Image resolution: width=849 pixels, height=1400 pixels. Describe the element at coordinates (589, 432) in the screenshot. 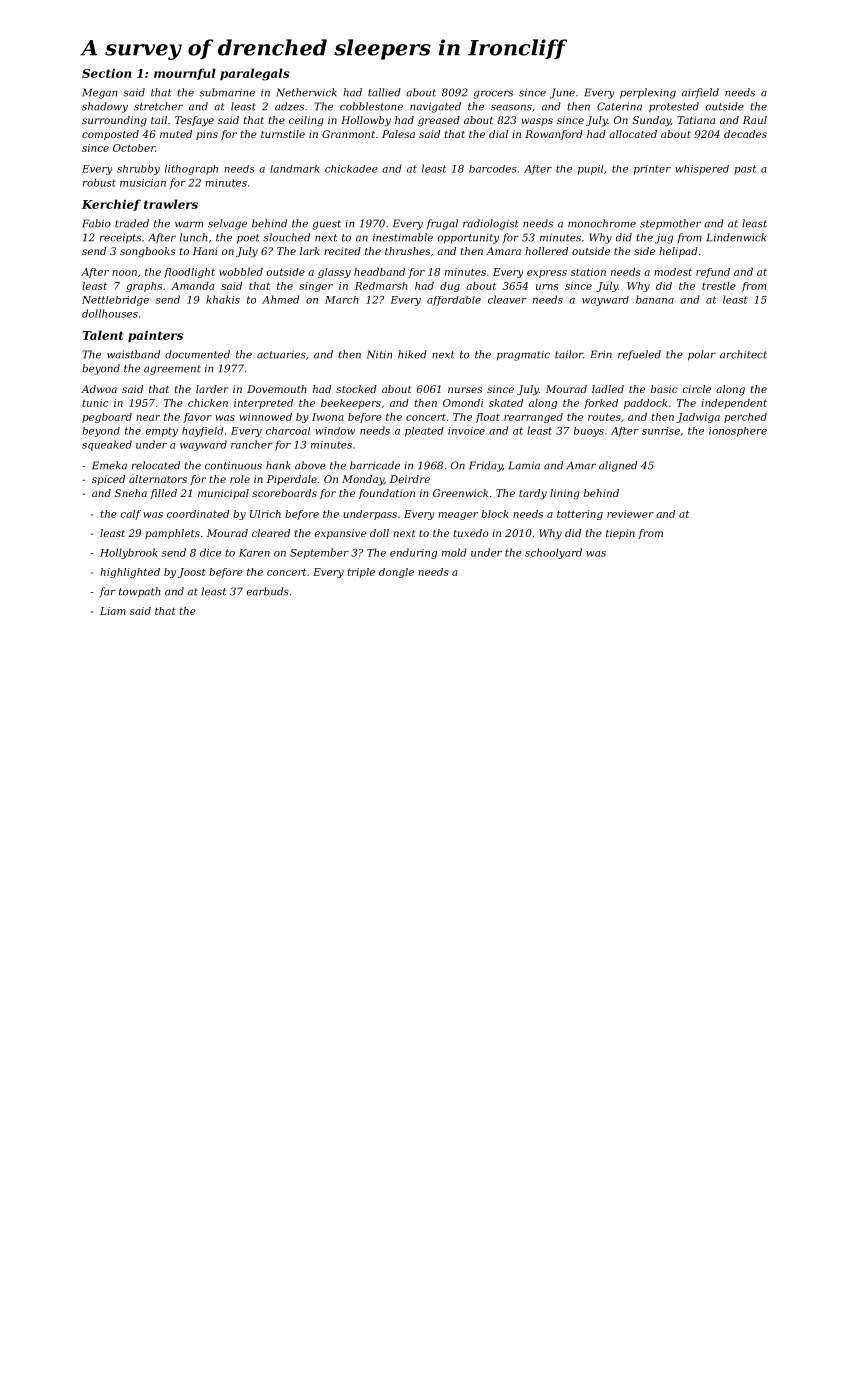

I see `buoys` at that location.
